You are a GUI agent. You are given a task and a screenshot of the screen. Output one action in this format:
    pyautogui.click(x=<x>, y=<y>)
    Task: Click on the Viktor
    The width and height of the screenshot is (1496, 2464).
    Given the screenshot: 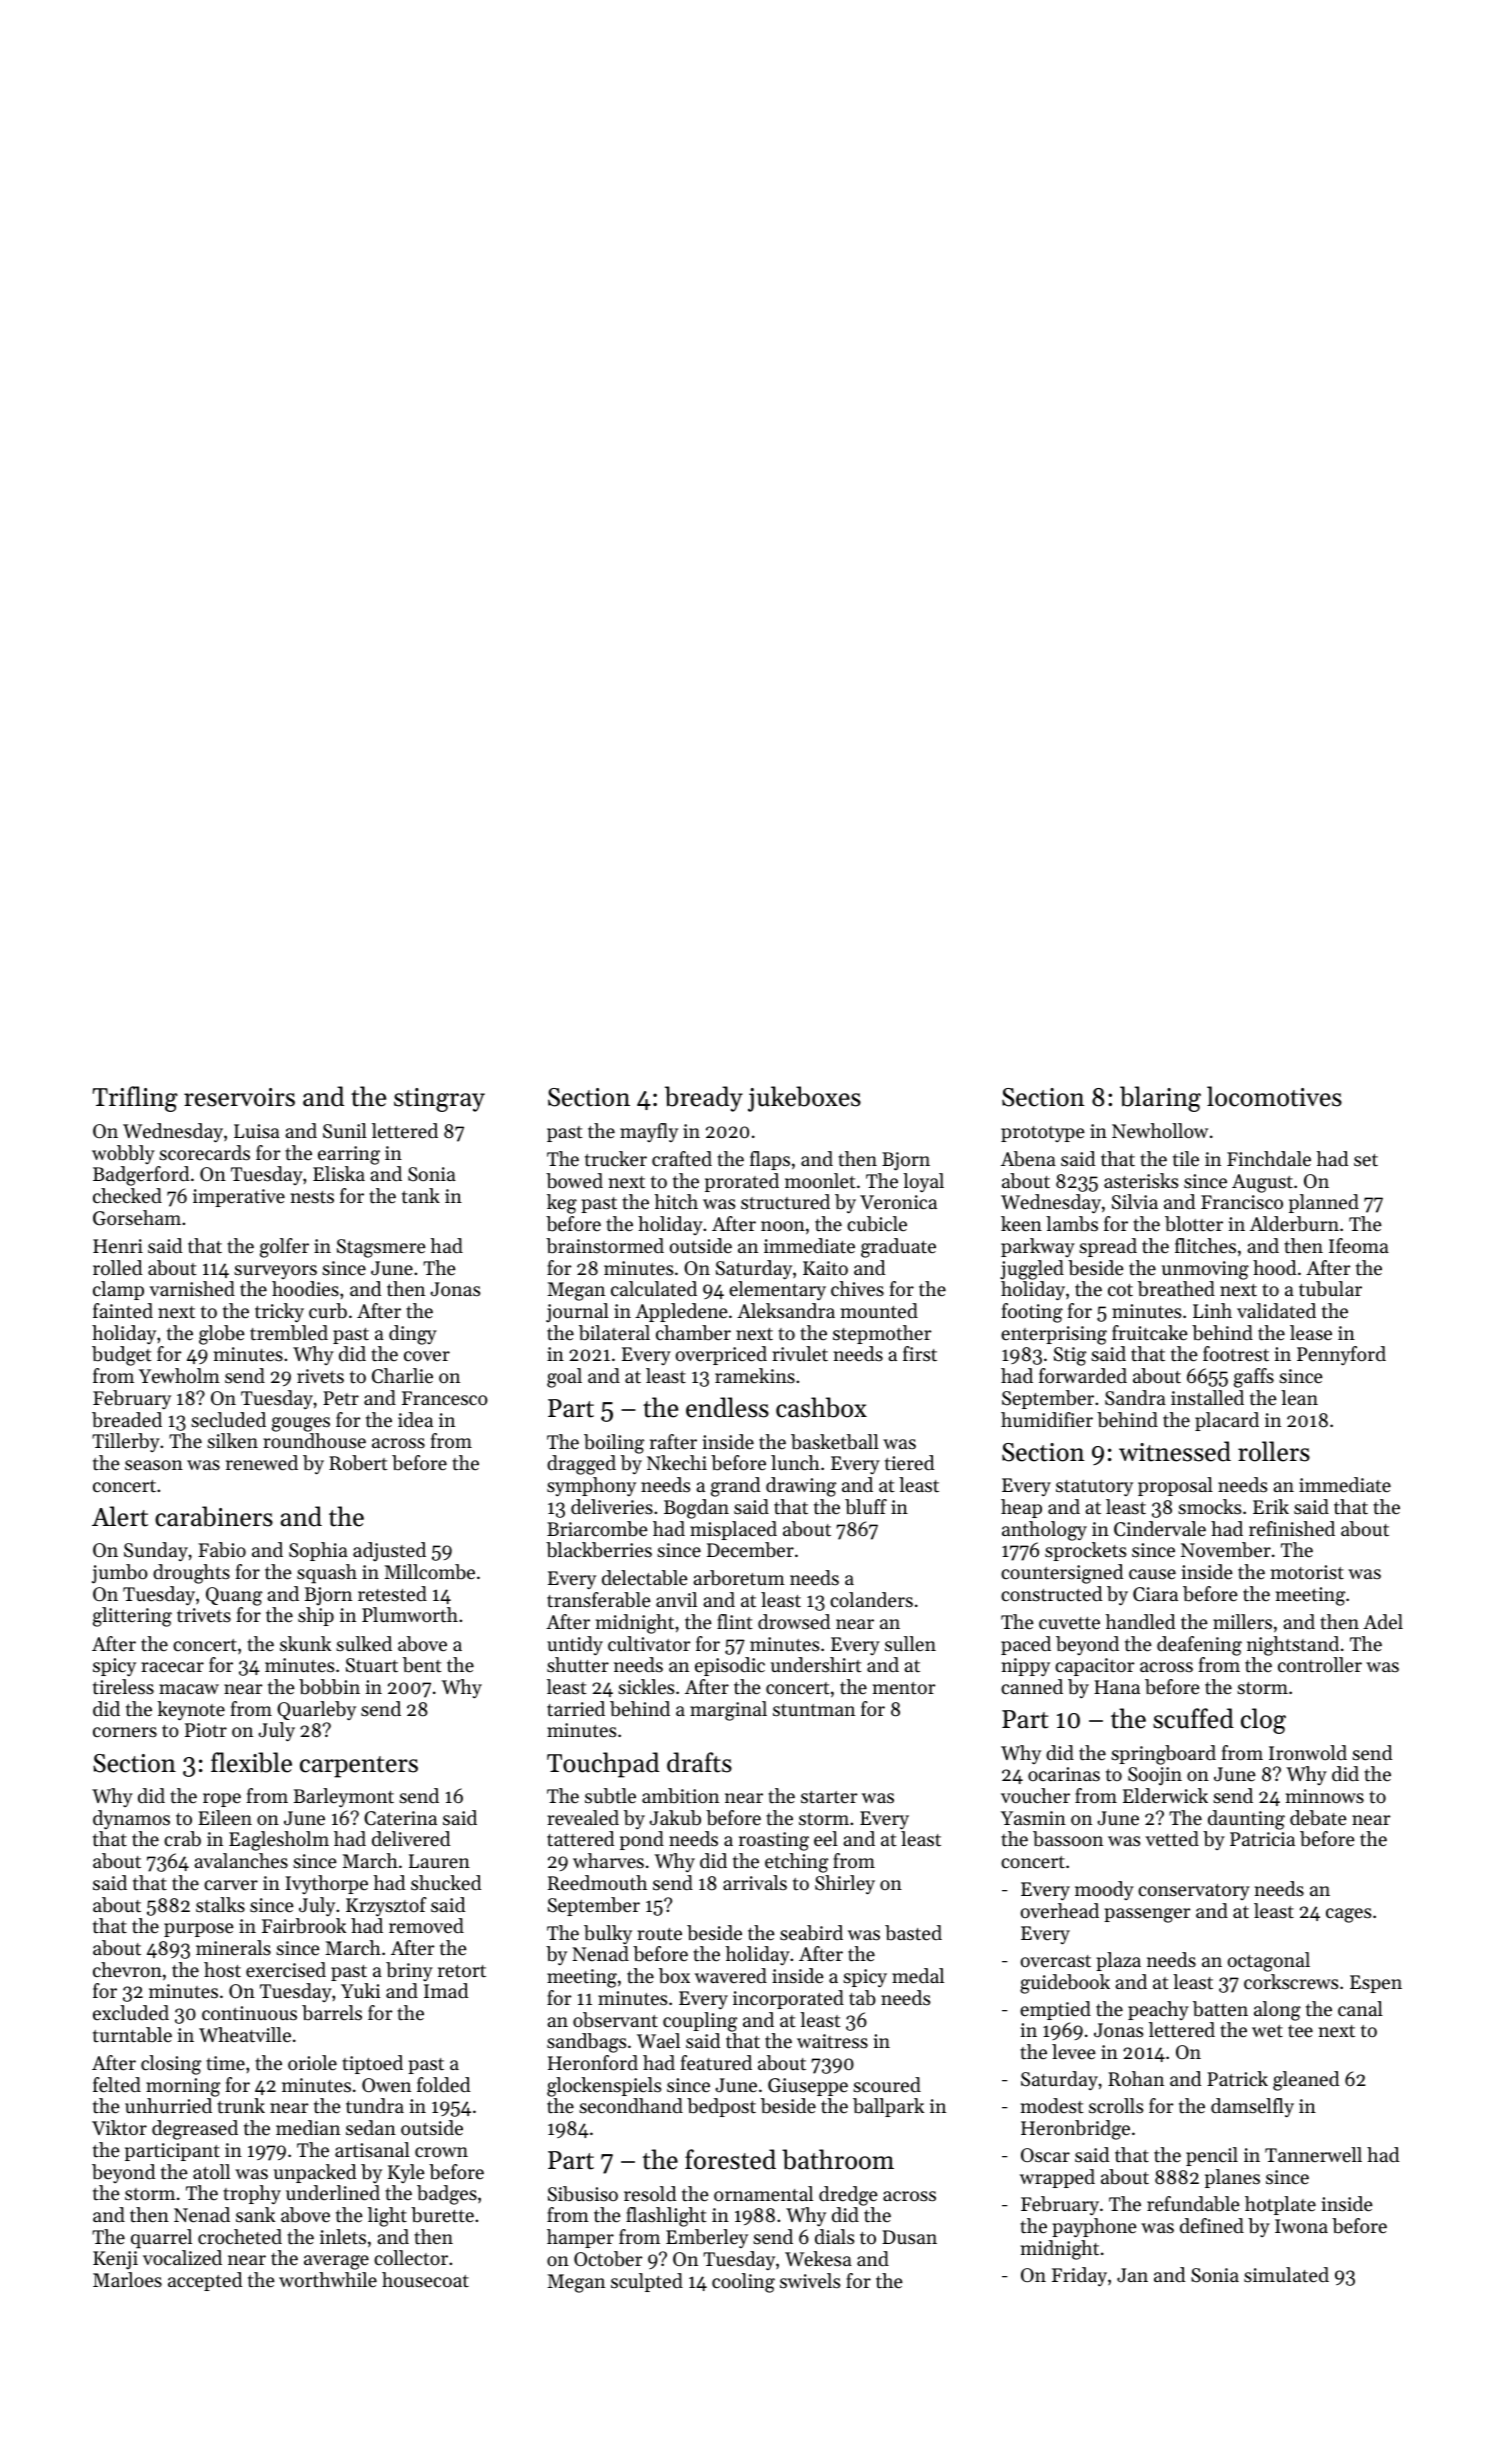 What is the action you would take?
    pyautogui.click(x=119, y=2128)
